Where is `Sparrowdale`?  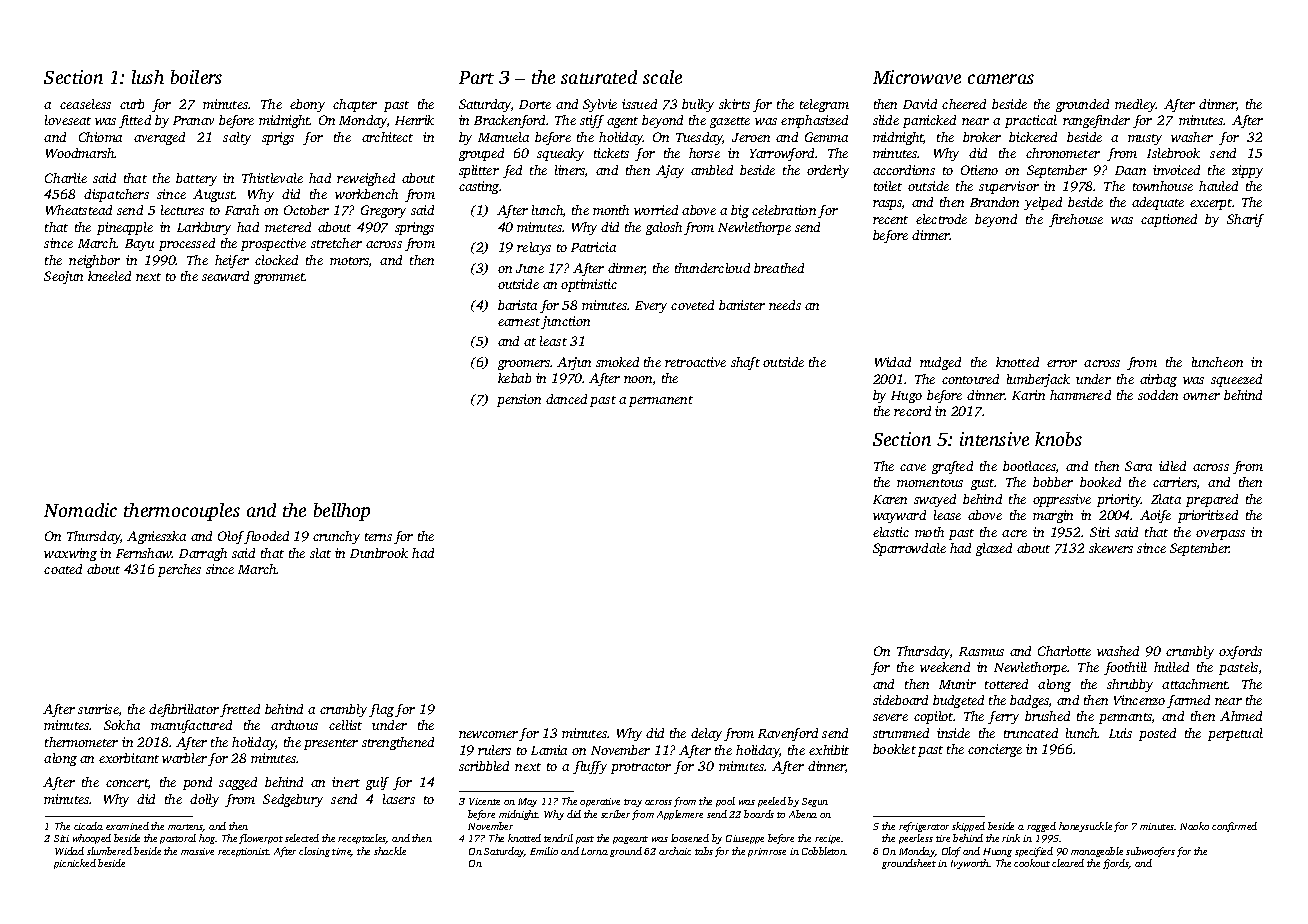
Sparrowdale is located at coordinates (909, 549).
